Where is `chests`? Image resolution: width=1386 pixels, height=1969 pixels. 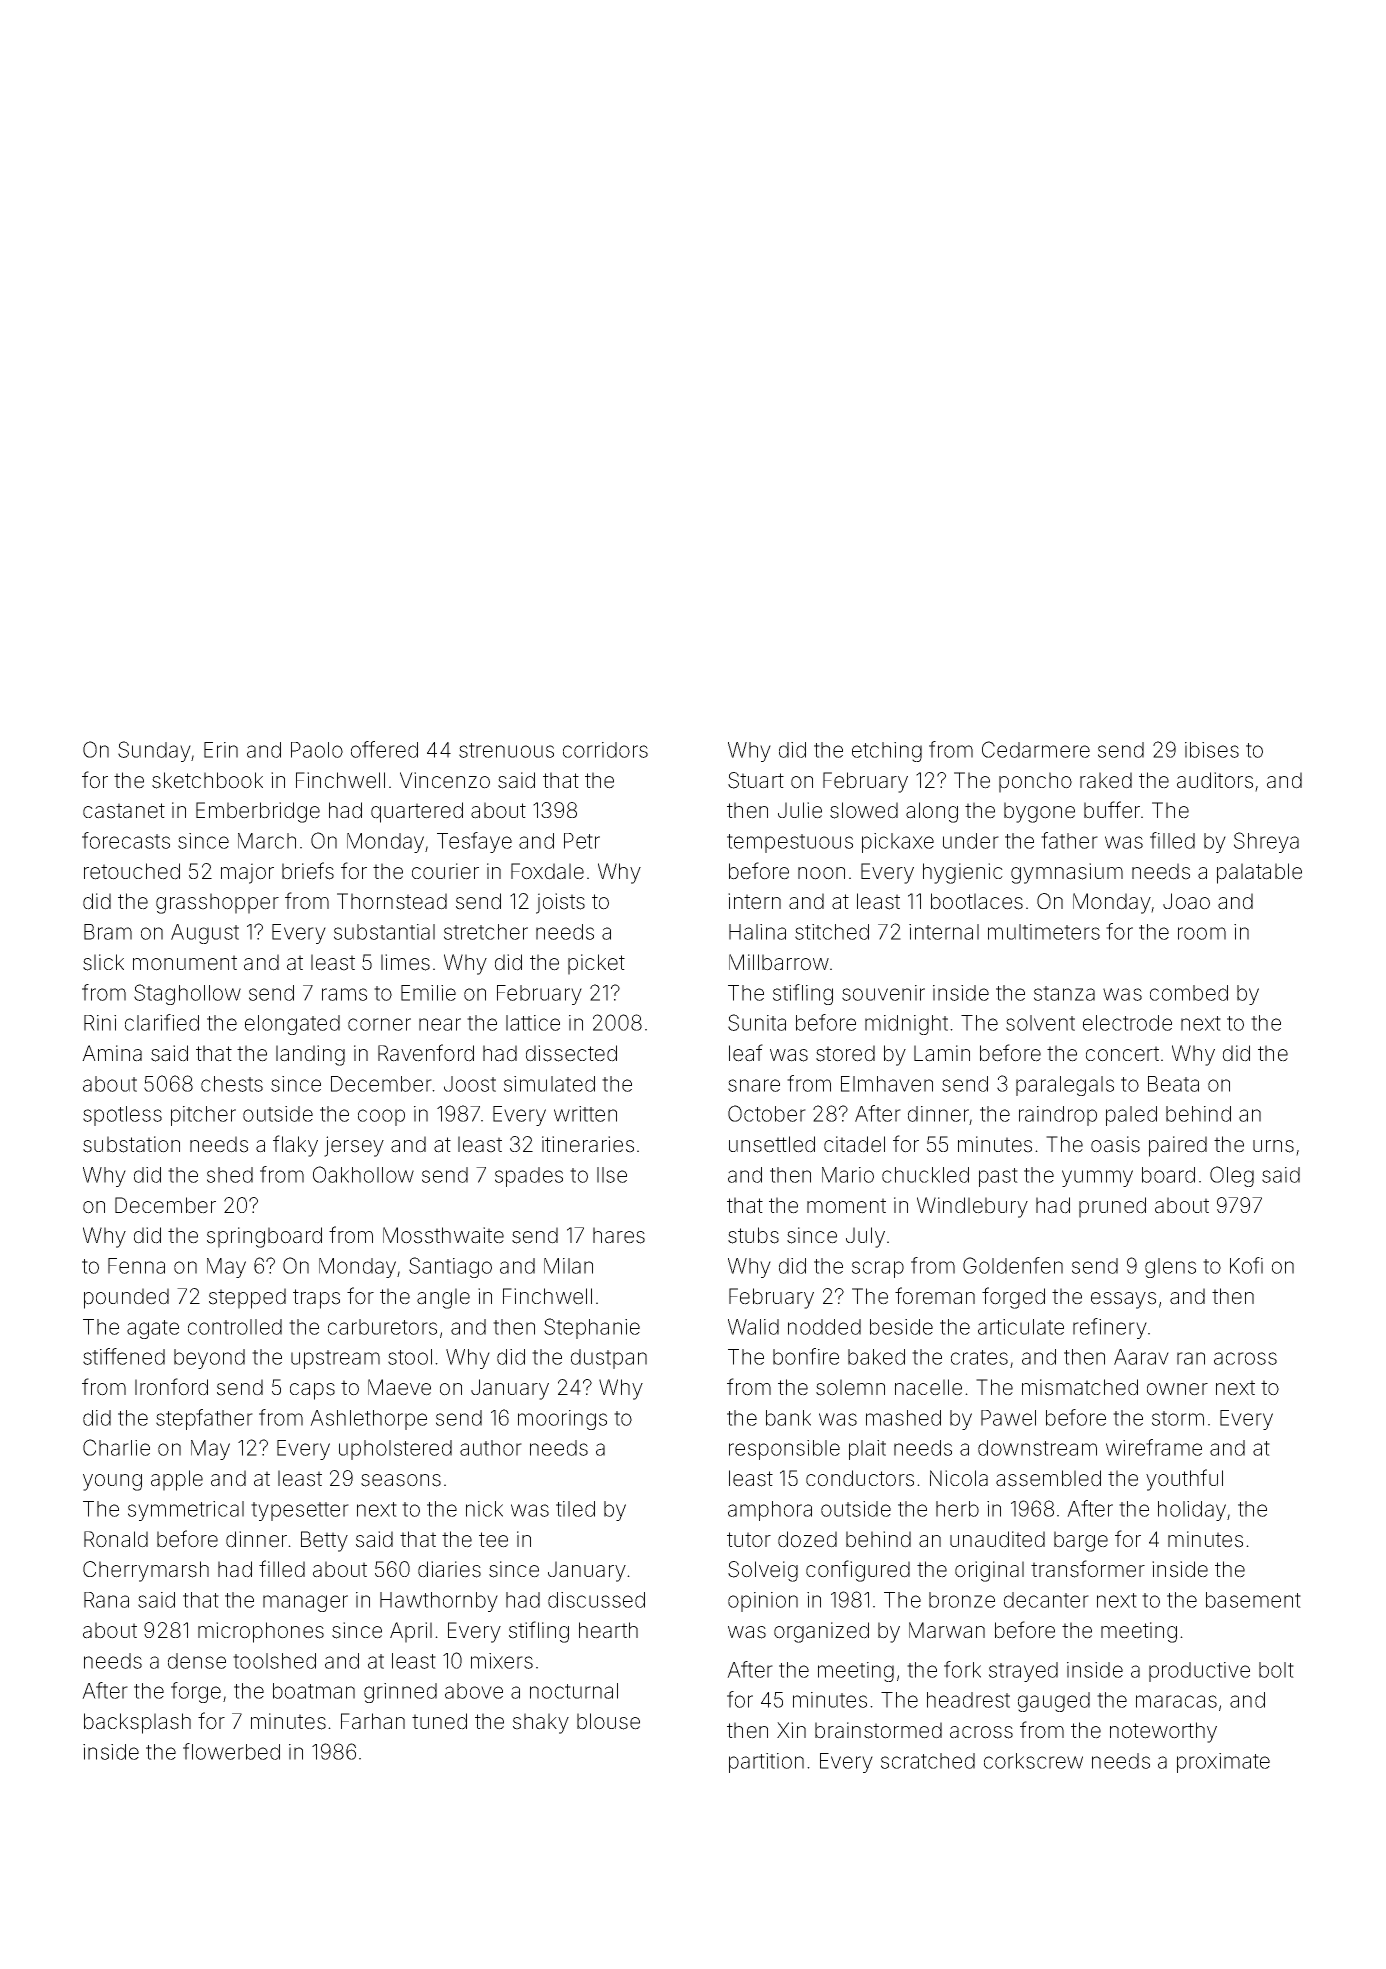 chests is located at coordinates (232, 1084).
